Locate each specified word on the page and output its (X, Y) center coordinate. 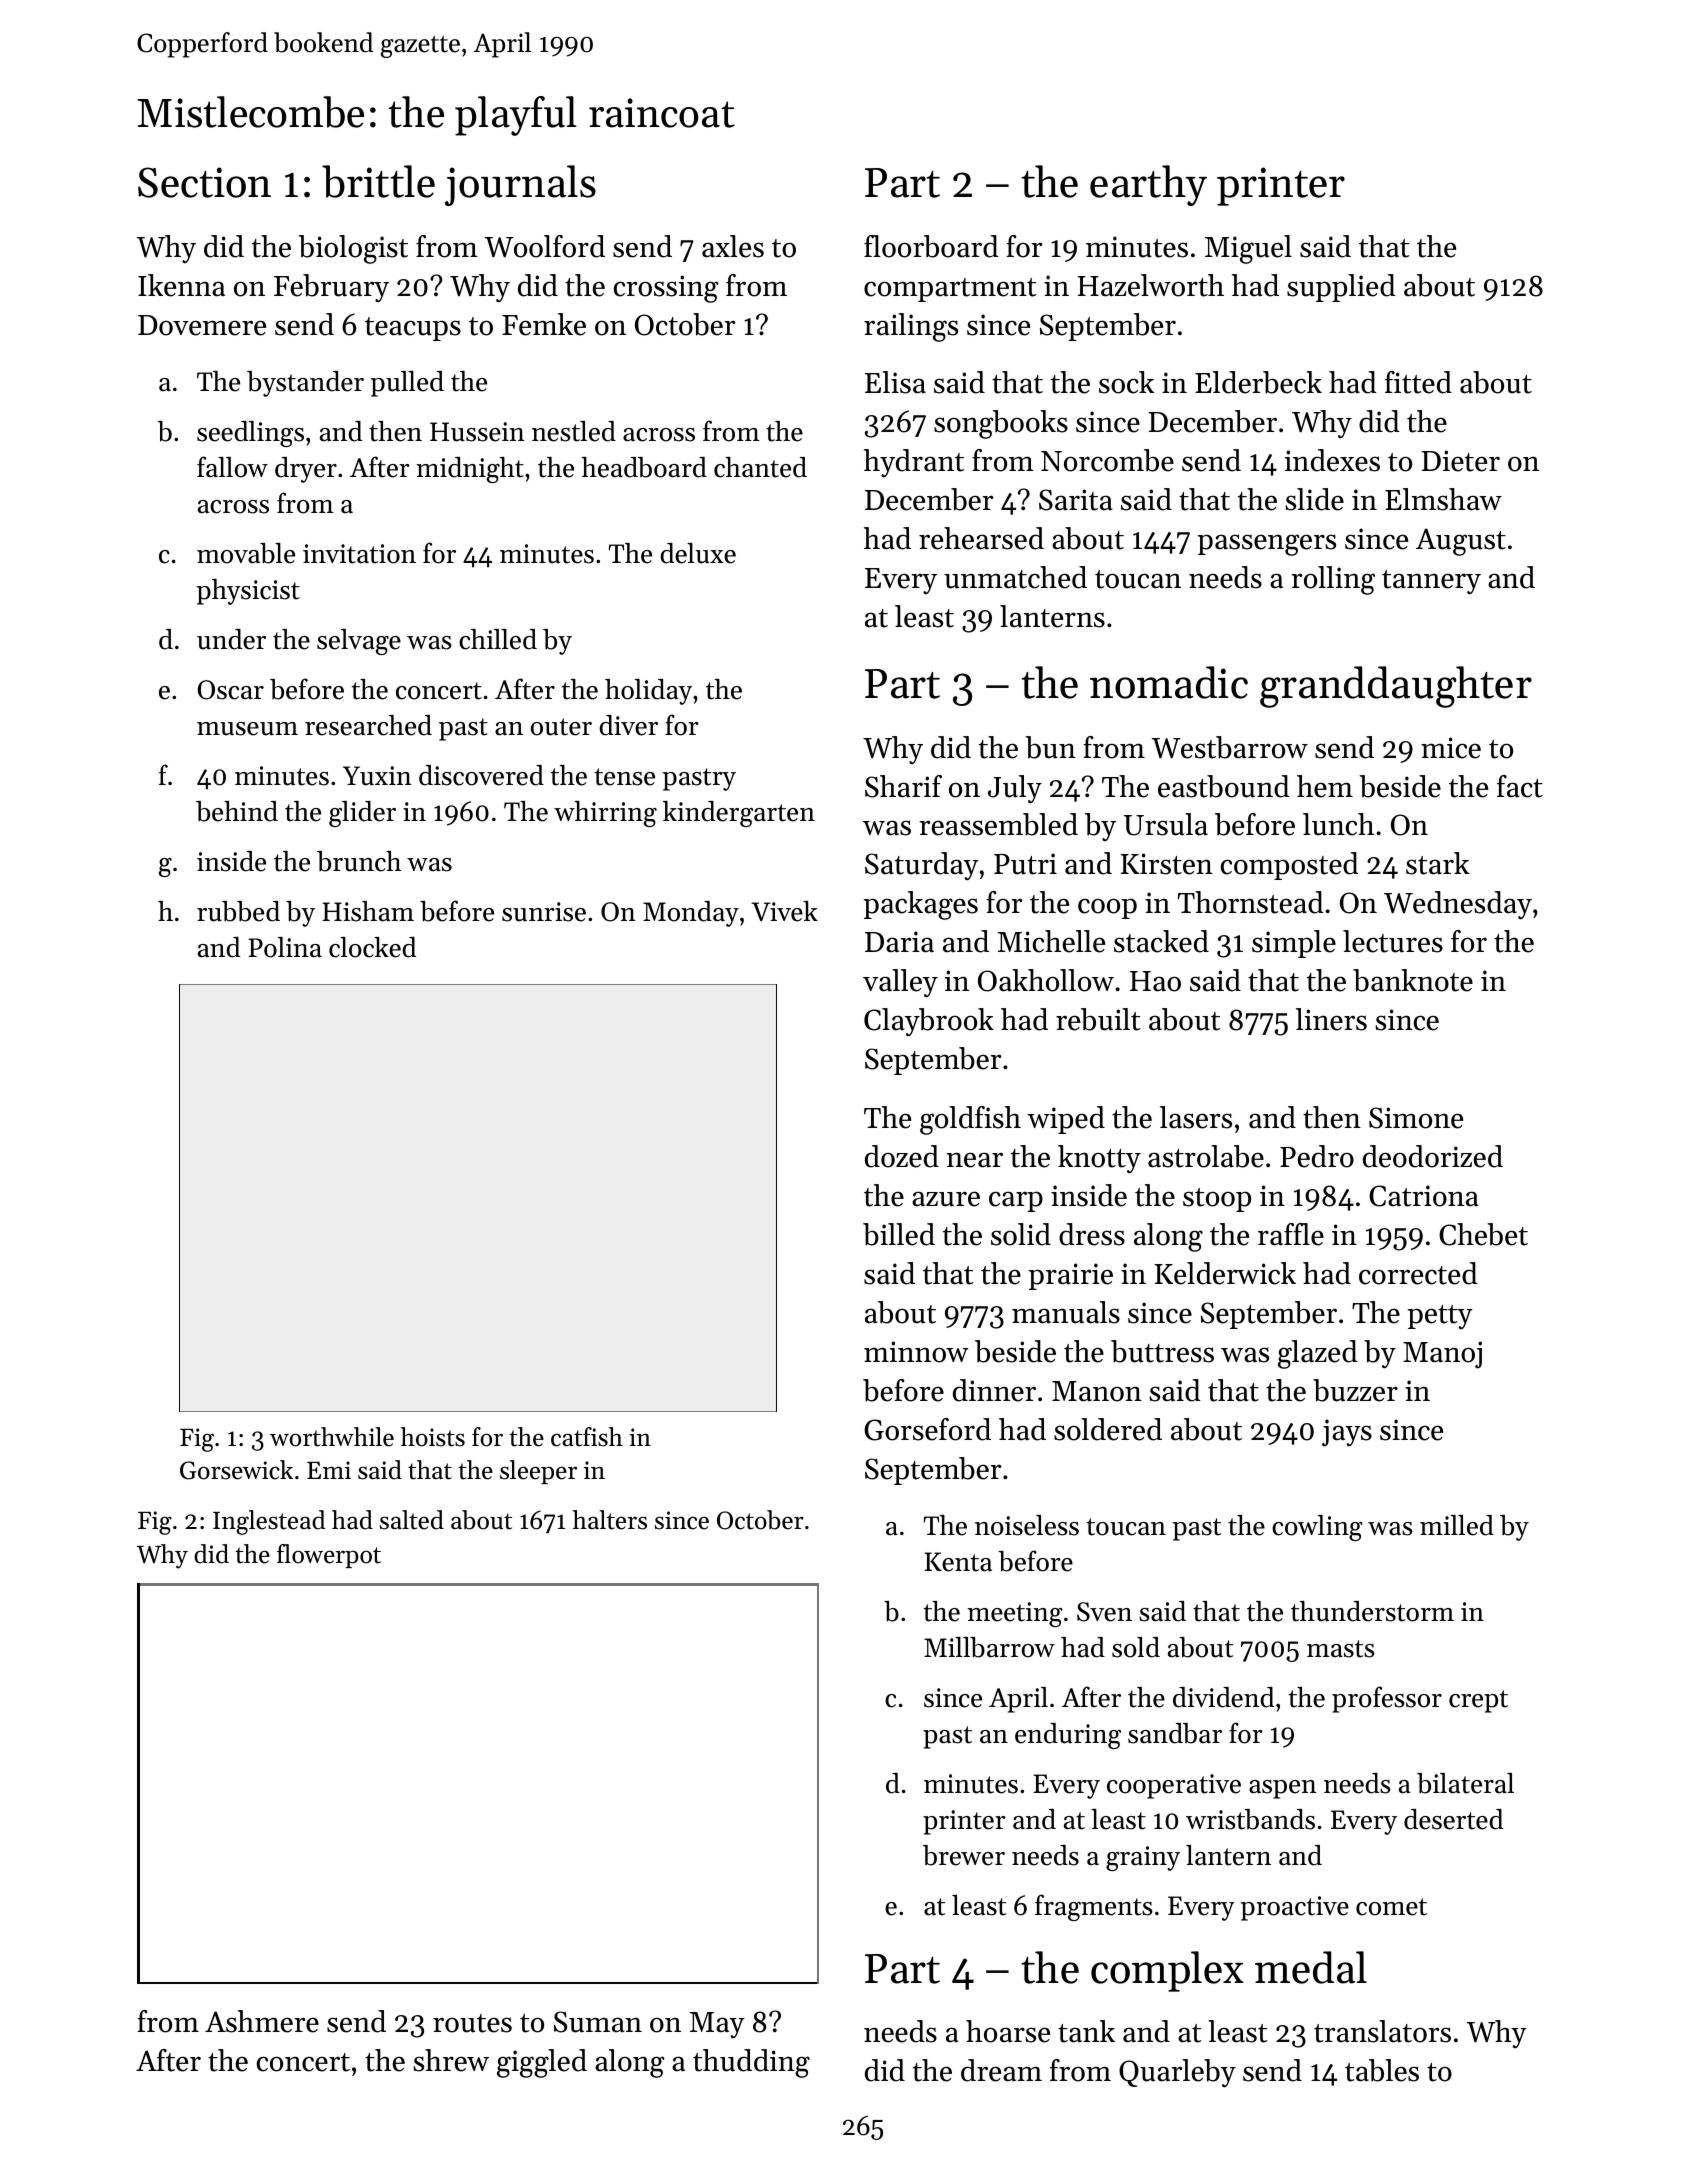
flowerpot (329, 1556)
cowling (1317, 1528)
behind (237, 811)
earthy (1148, 185)
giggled (542, 2063)
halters (610, 1520)
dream (1001, 2070)
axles (733, 246)
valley (900, 983)
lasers (1196, 1117)
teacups (413, 329)
